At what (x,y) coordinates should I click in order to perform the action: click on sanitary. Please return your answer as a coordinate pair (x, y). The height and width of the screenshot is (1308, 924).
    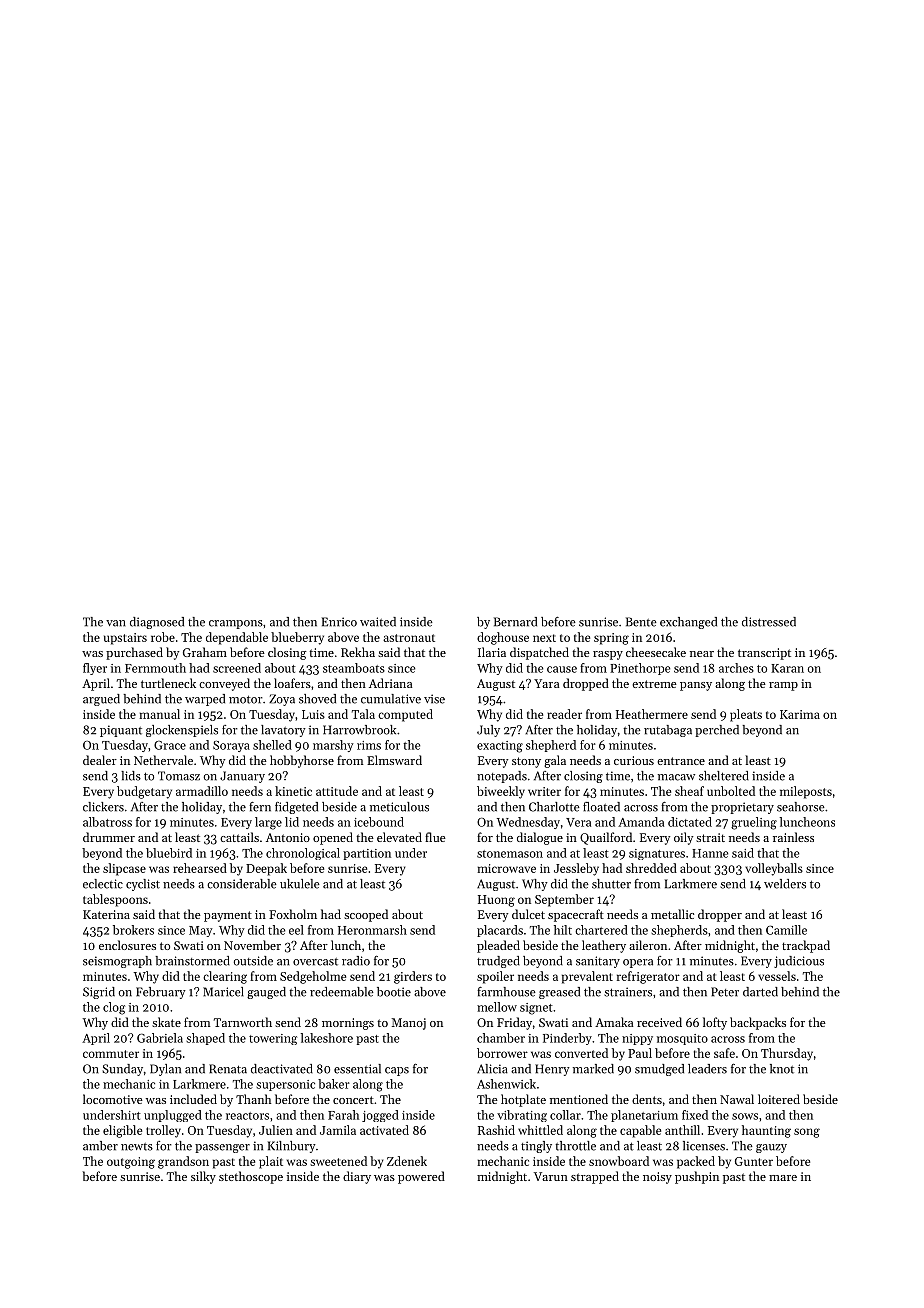
    Looking at the image, I should click on (598, 962).
